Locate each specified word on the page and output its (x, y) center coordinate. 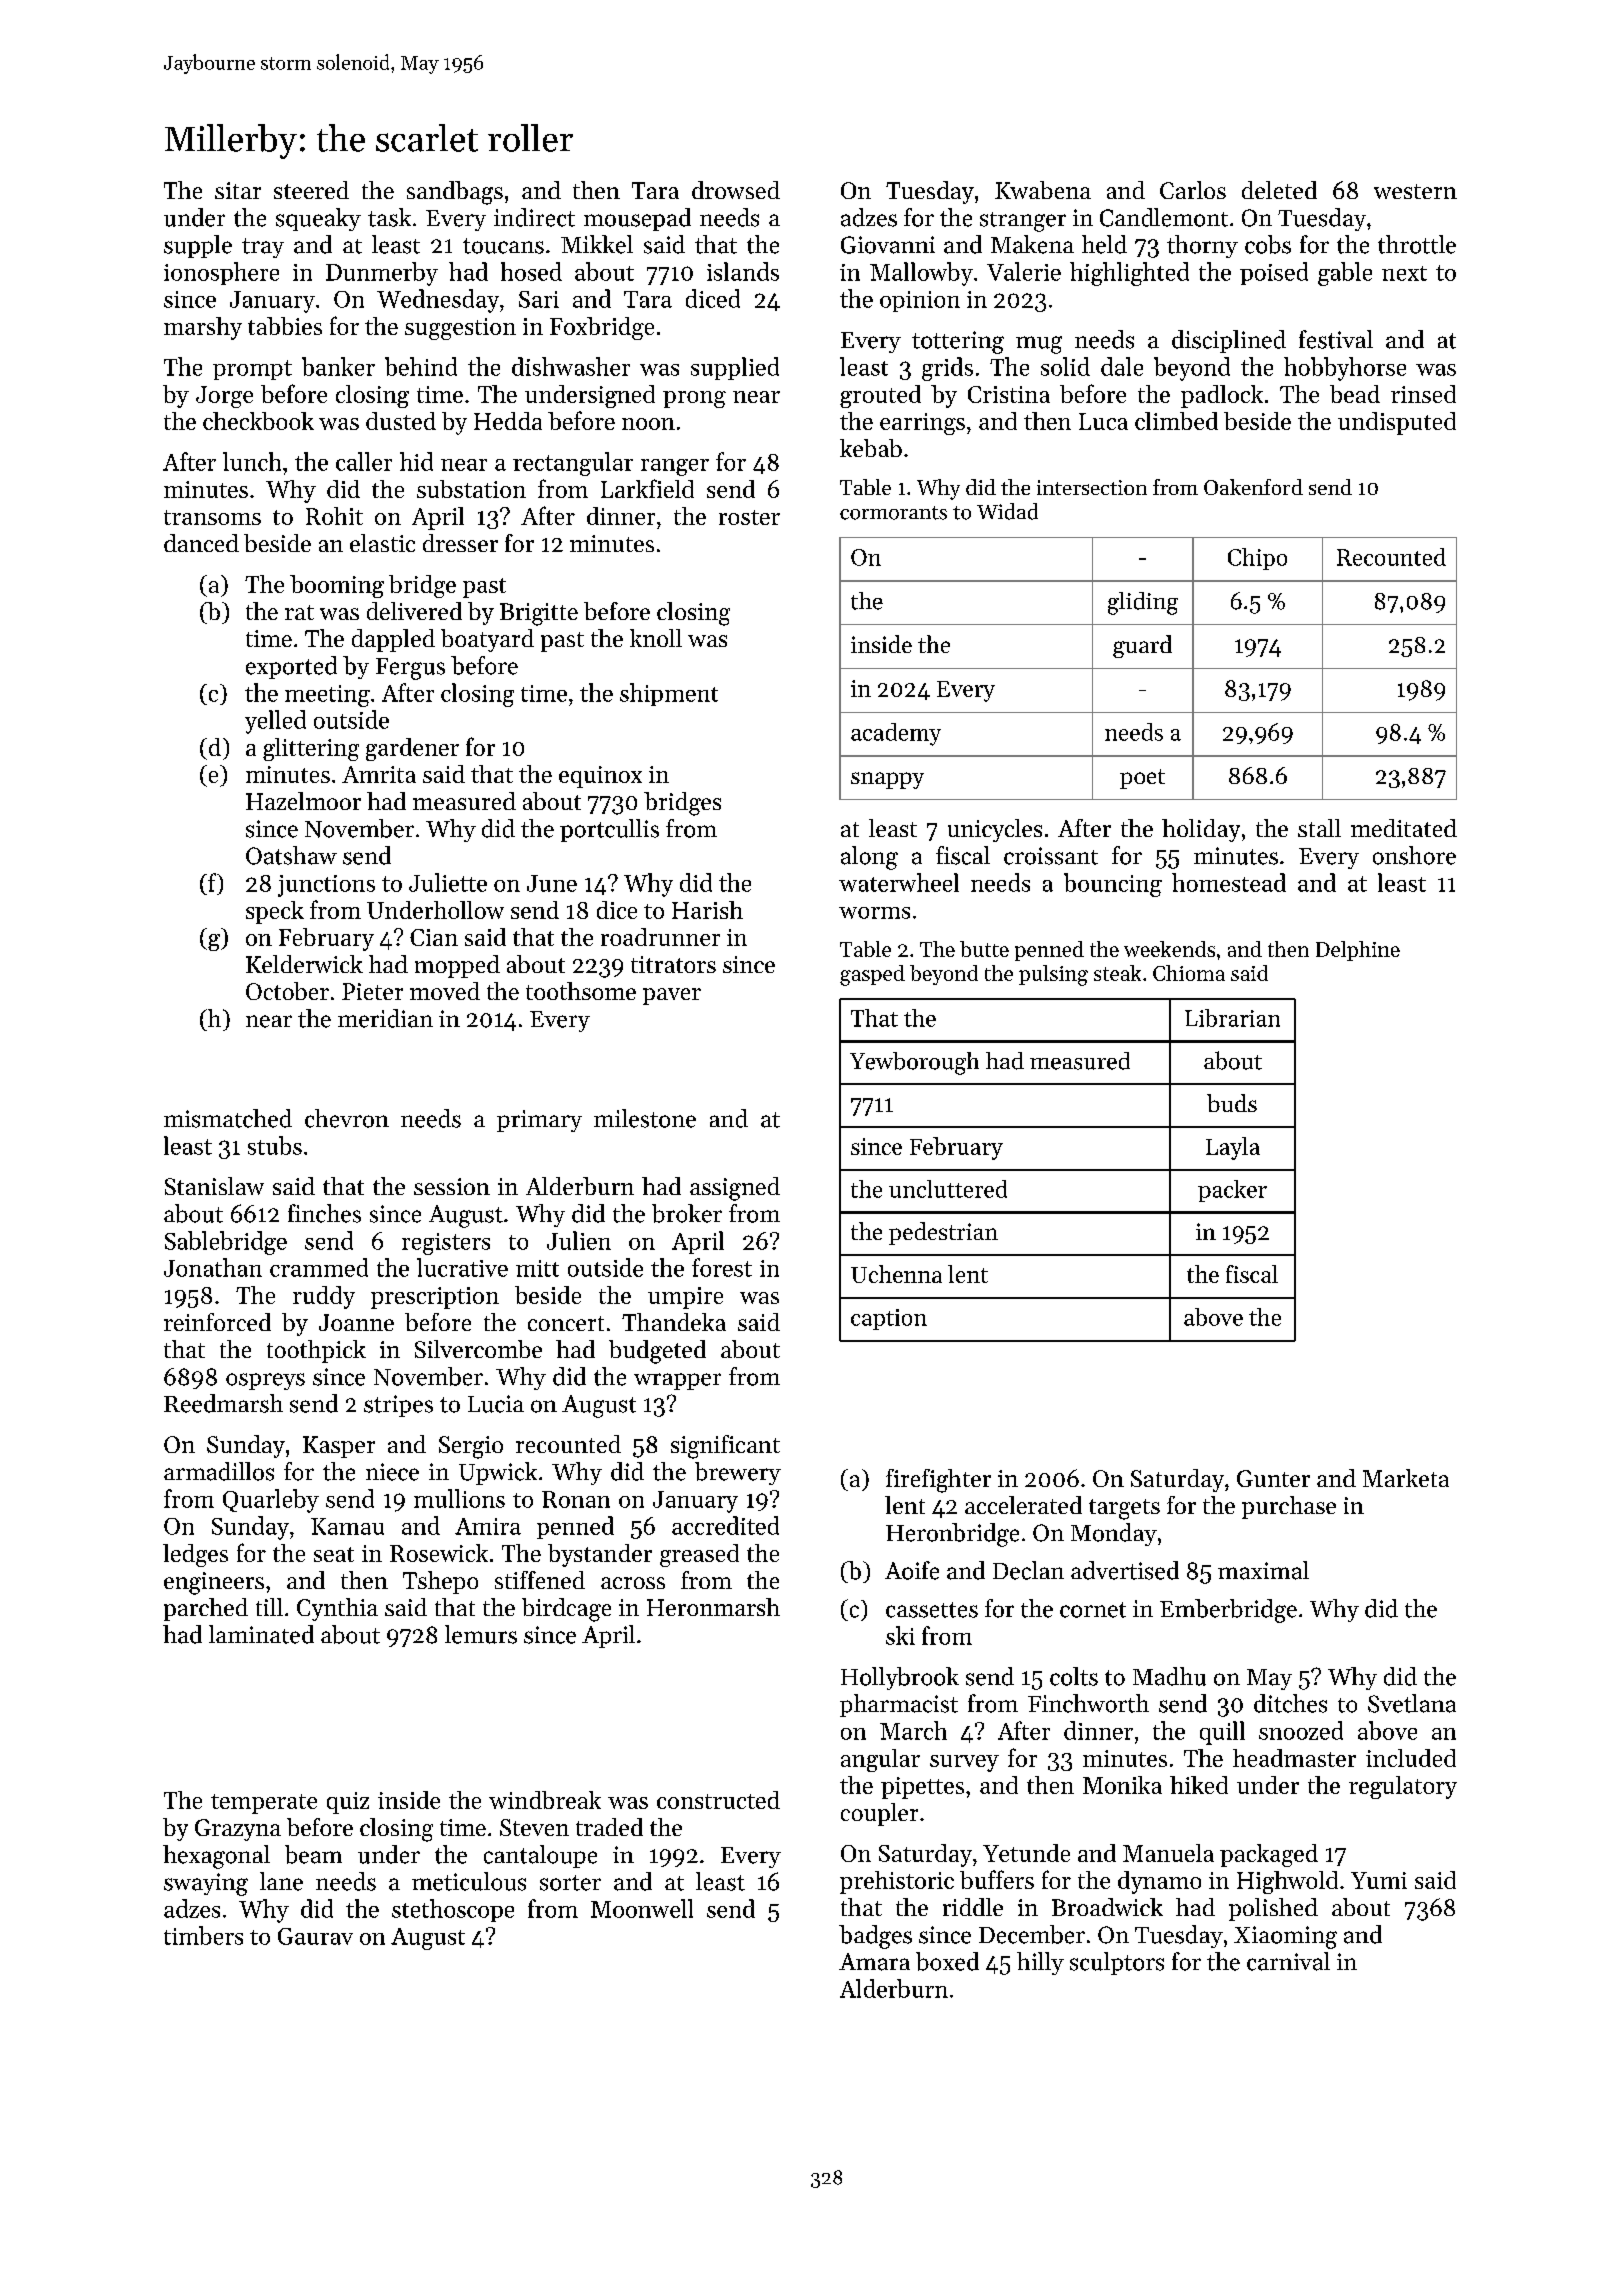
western (1415, 191)
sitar (238, 190)
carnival (1288, 1961)
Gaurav (315, 1936)
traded (609, 1827)
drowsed (736, 190)
